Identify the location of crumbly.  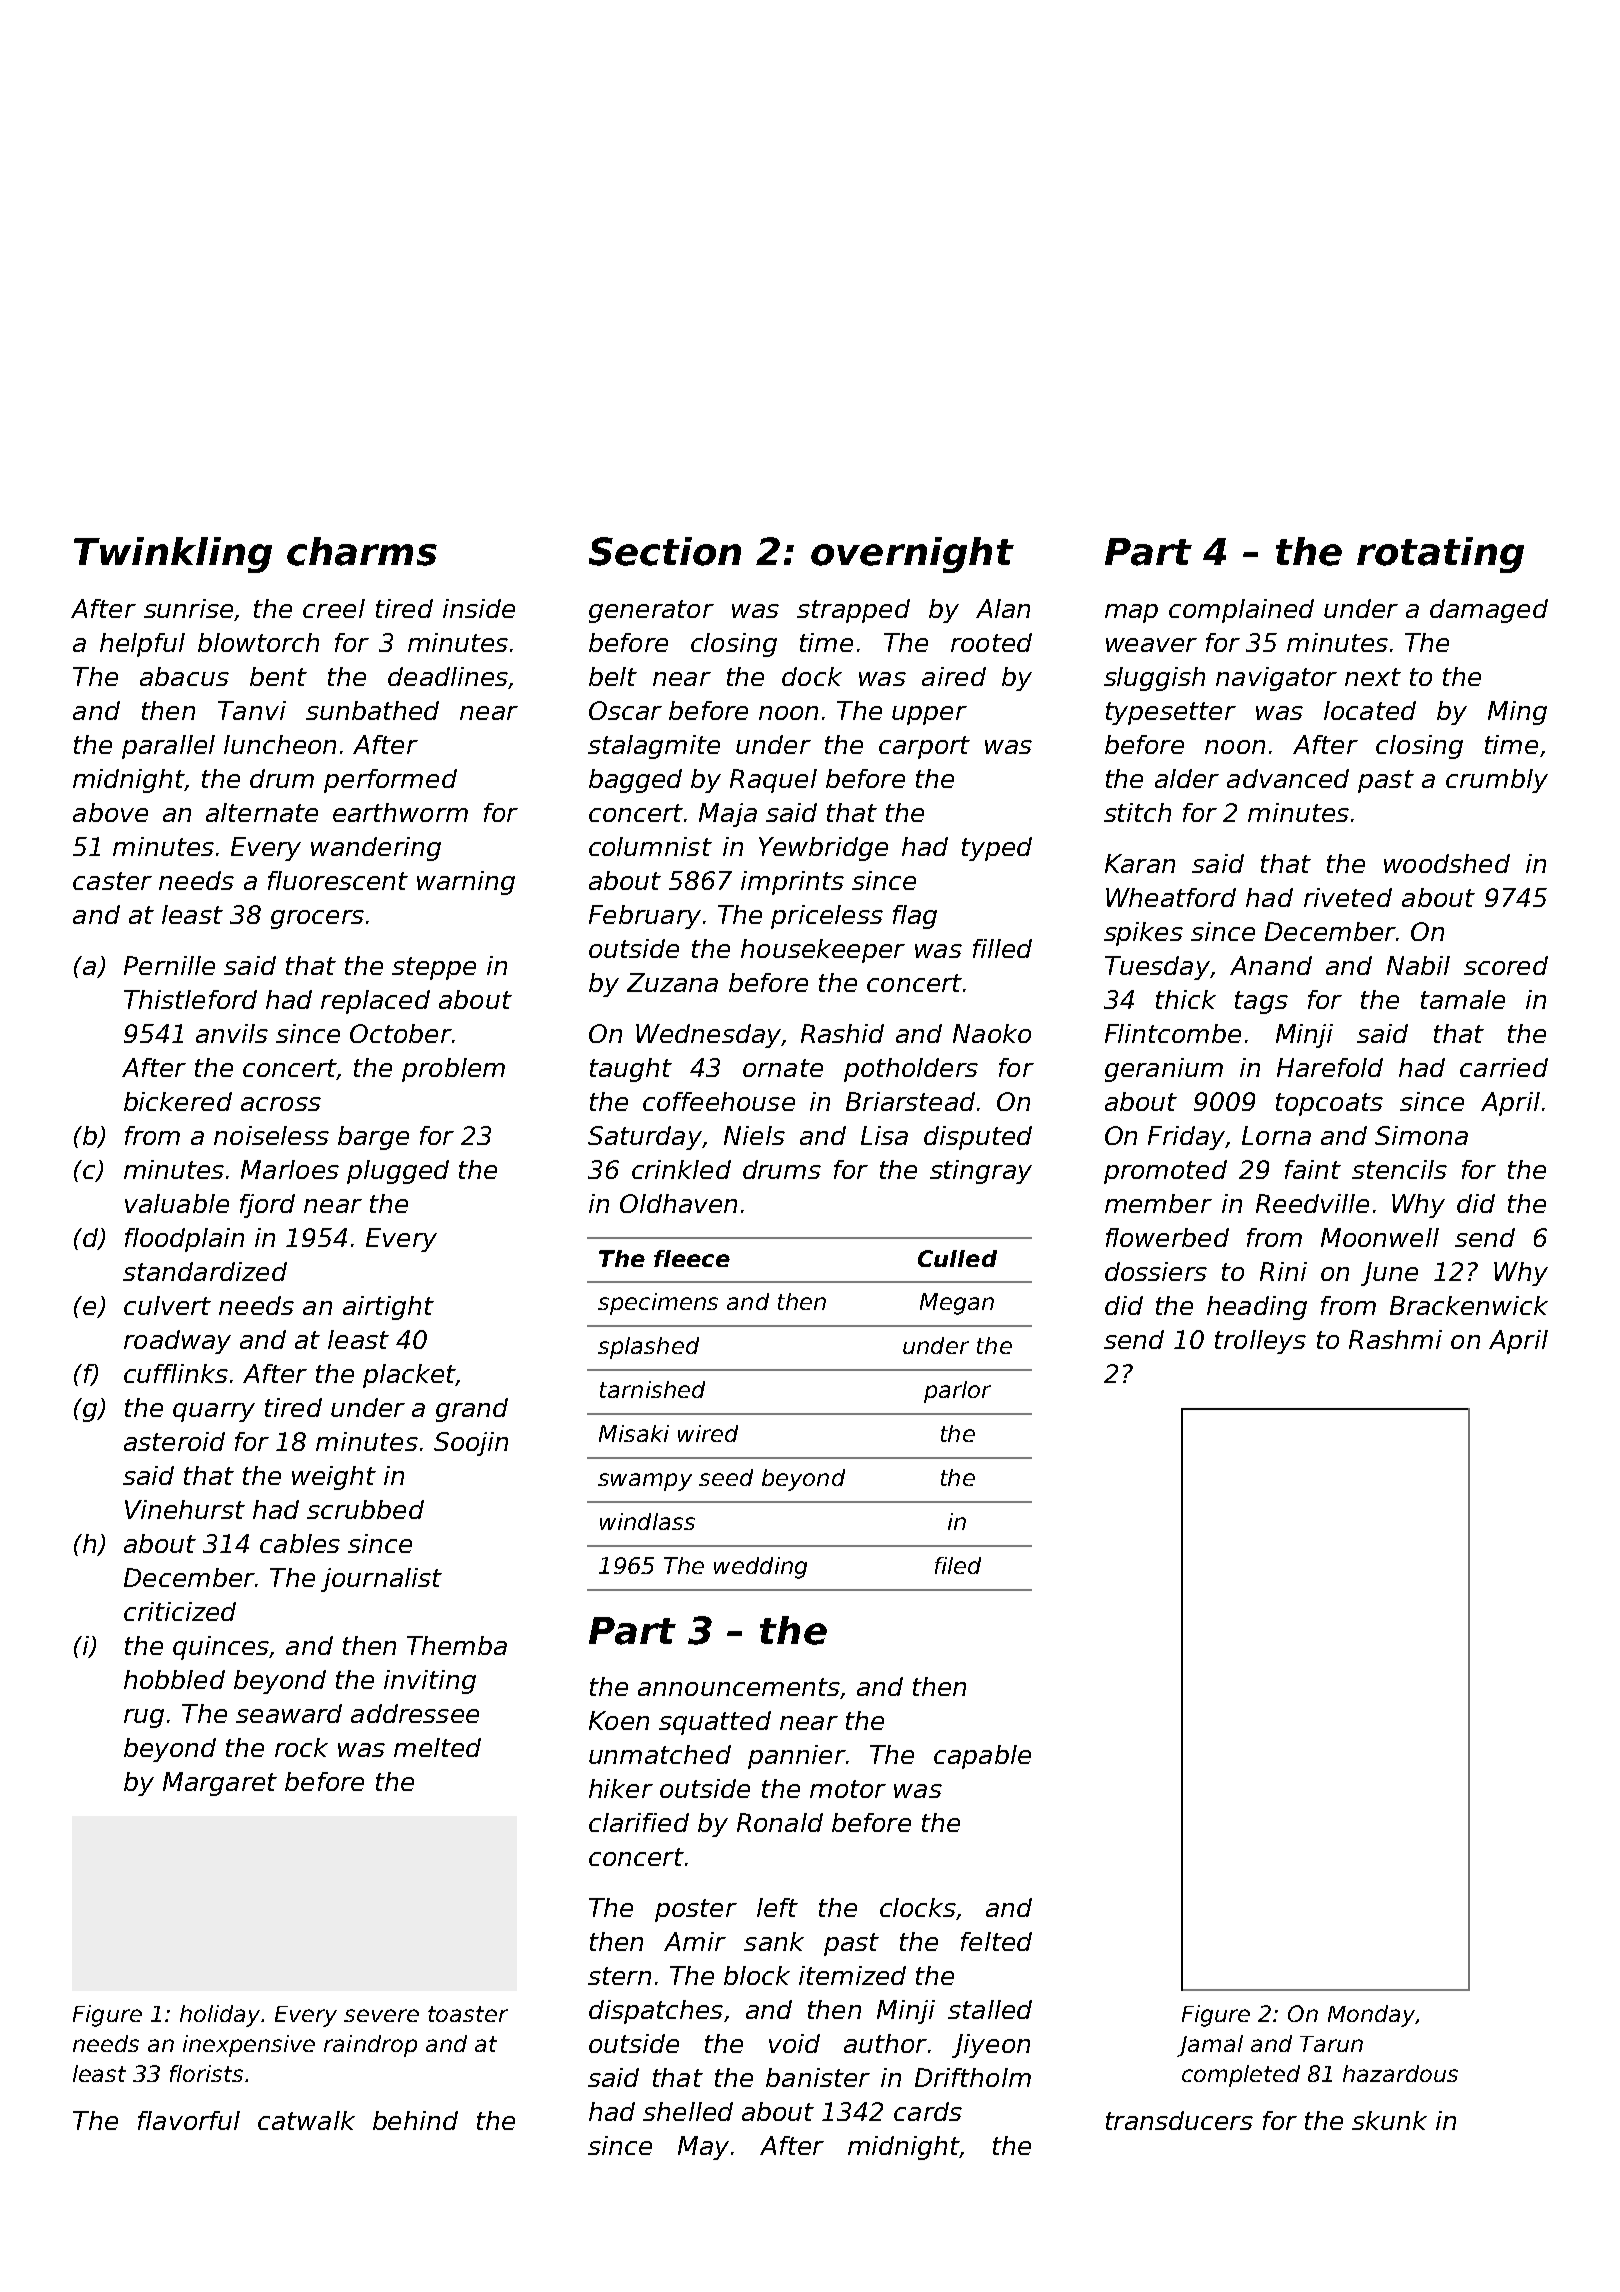
(1497, 781).
